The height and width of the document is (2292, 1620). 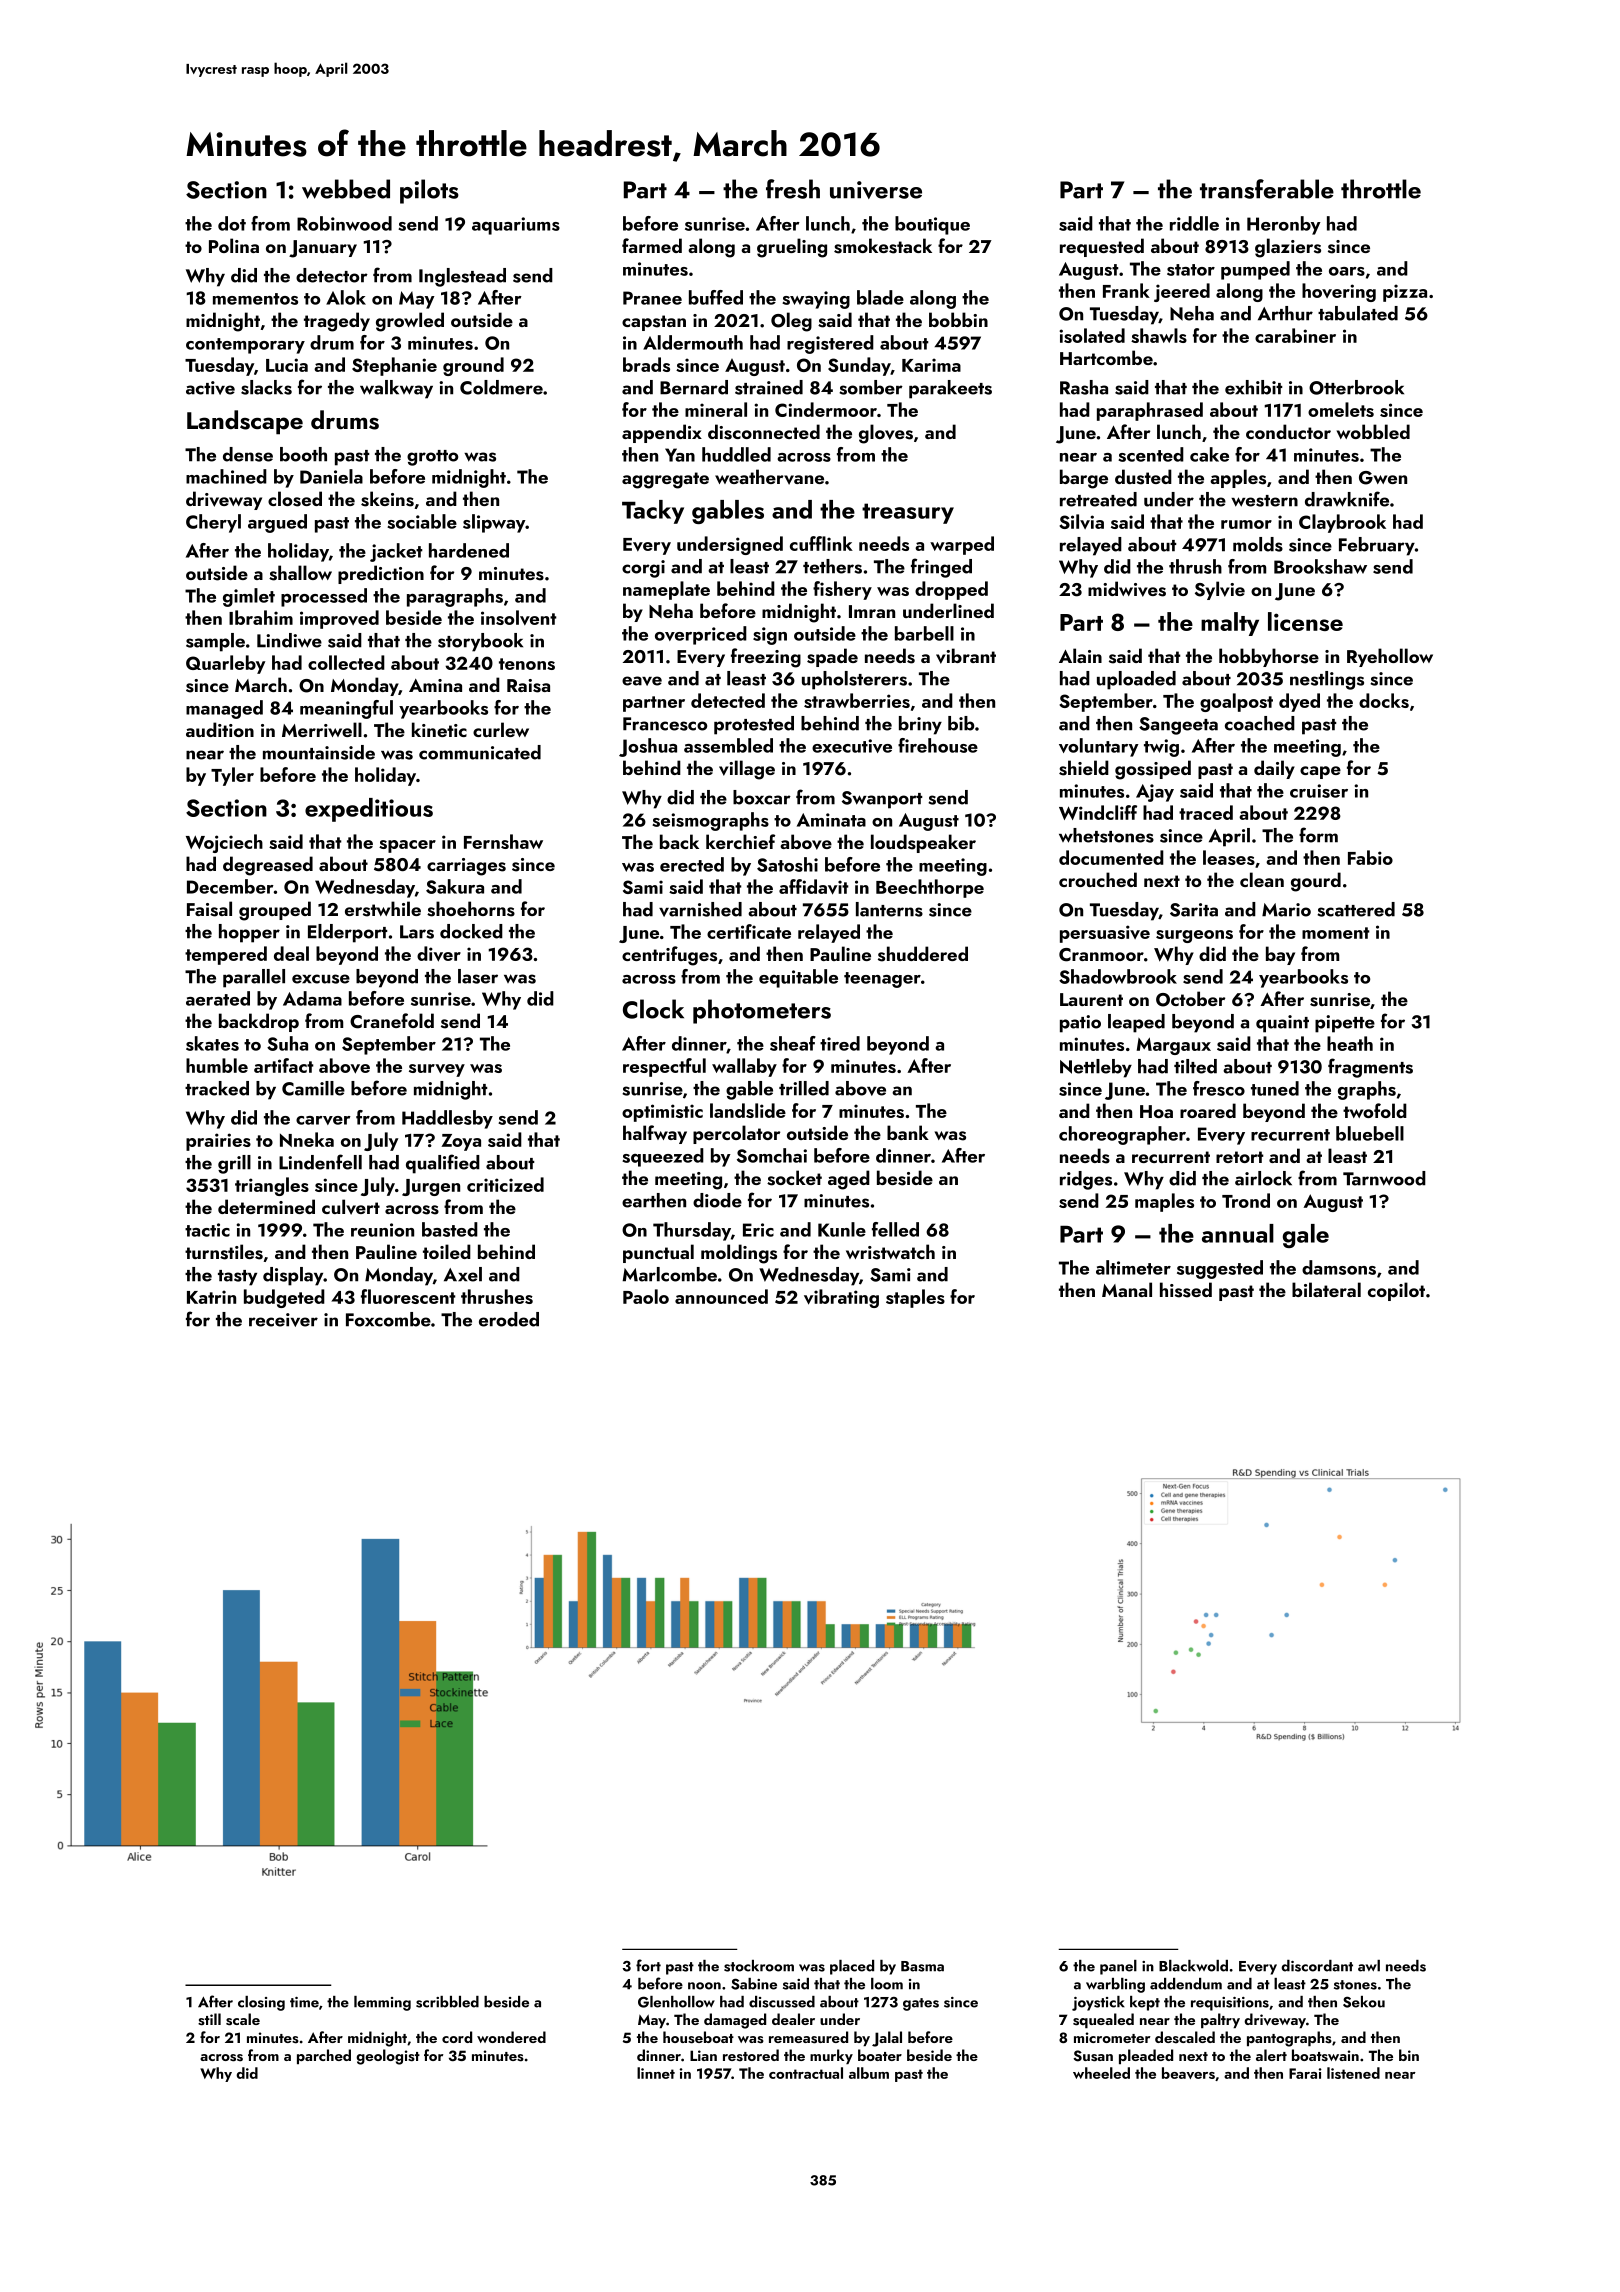 What do you see at coordinates (450, 1229) in the document?
I see `basted` at bounding box center [450, 1229].
